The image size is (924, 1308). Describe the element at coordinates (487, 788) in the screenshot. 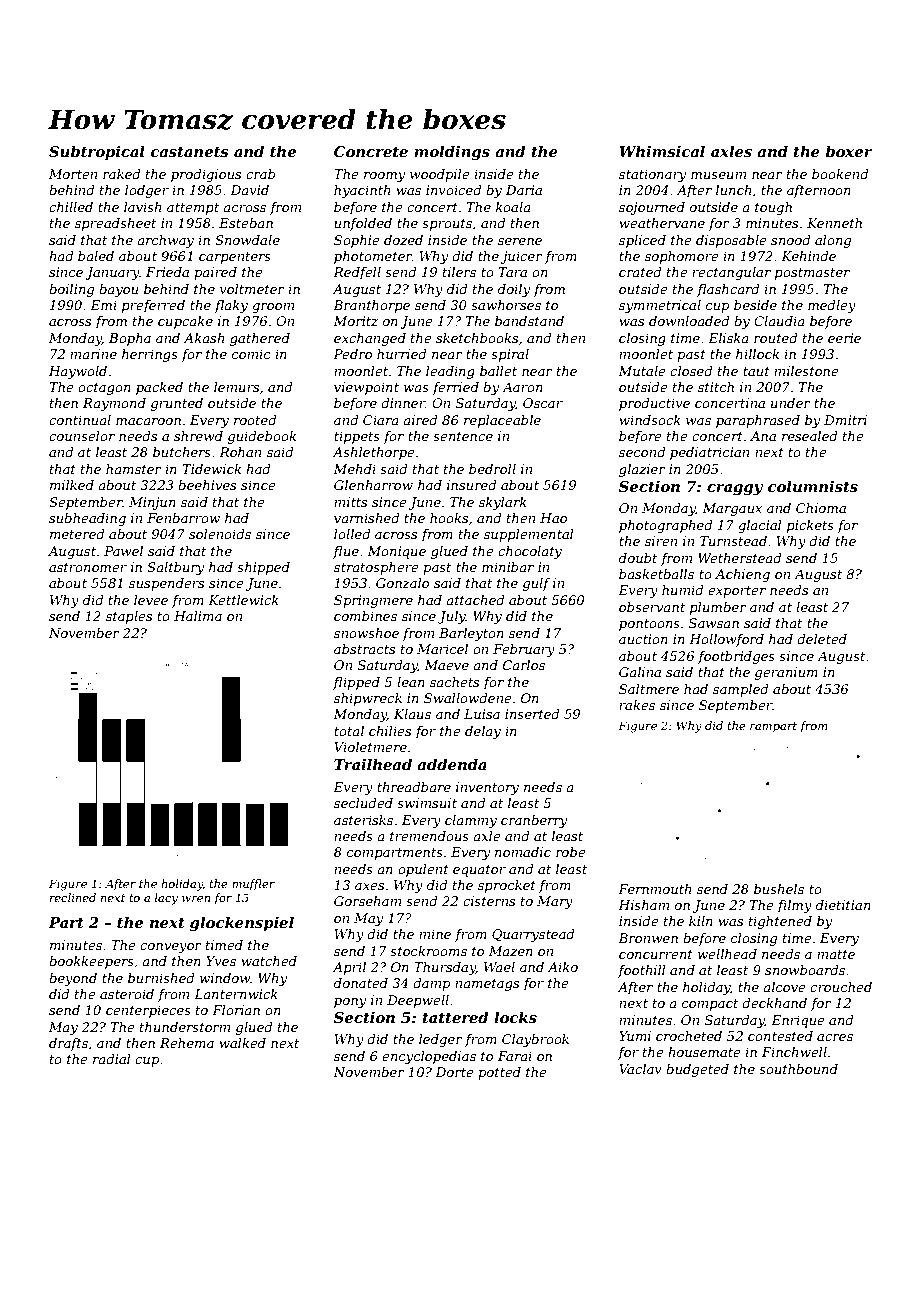

I see `inventory` at that location.
